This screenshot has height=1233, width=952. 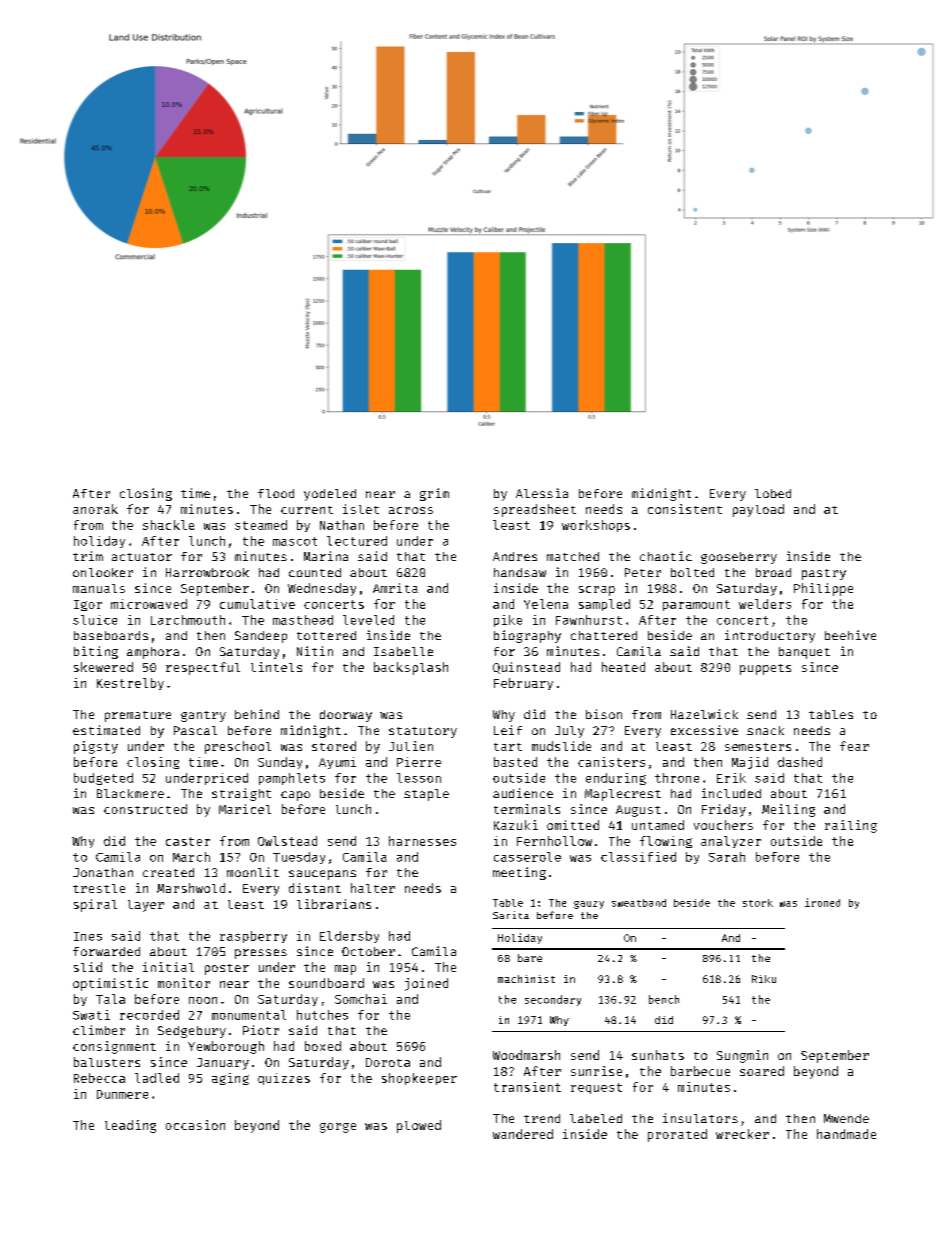 What do you see at coordinates (800, 762) in the screenshot?
I see `dashed` at bounding box center [800, 762].
